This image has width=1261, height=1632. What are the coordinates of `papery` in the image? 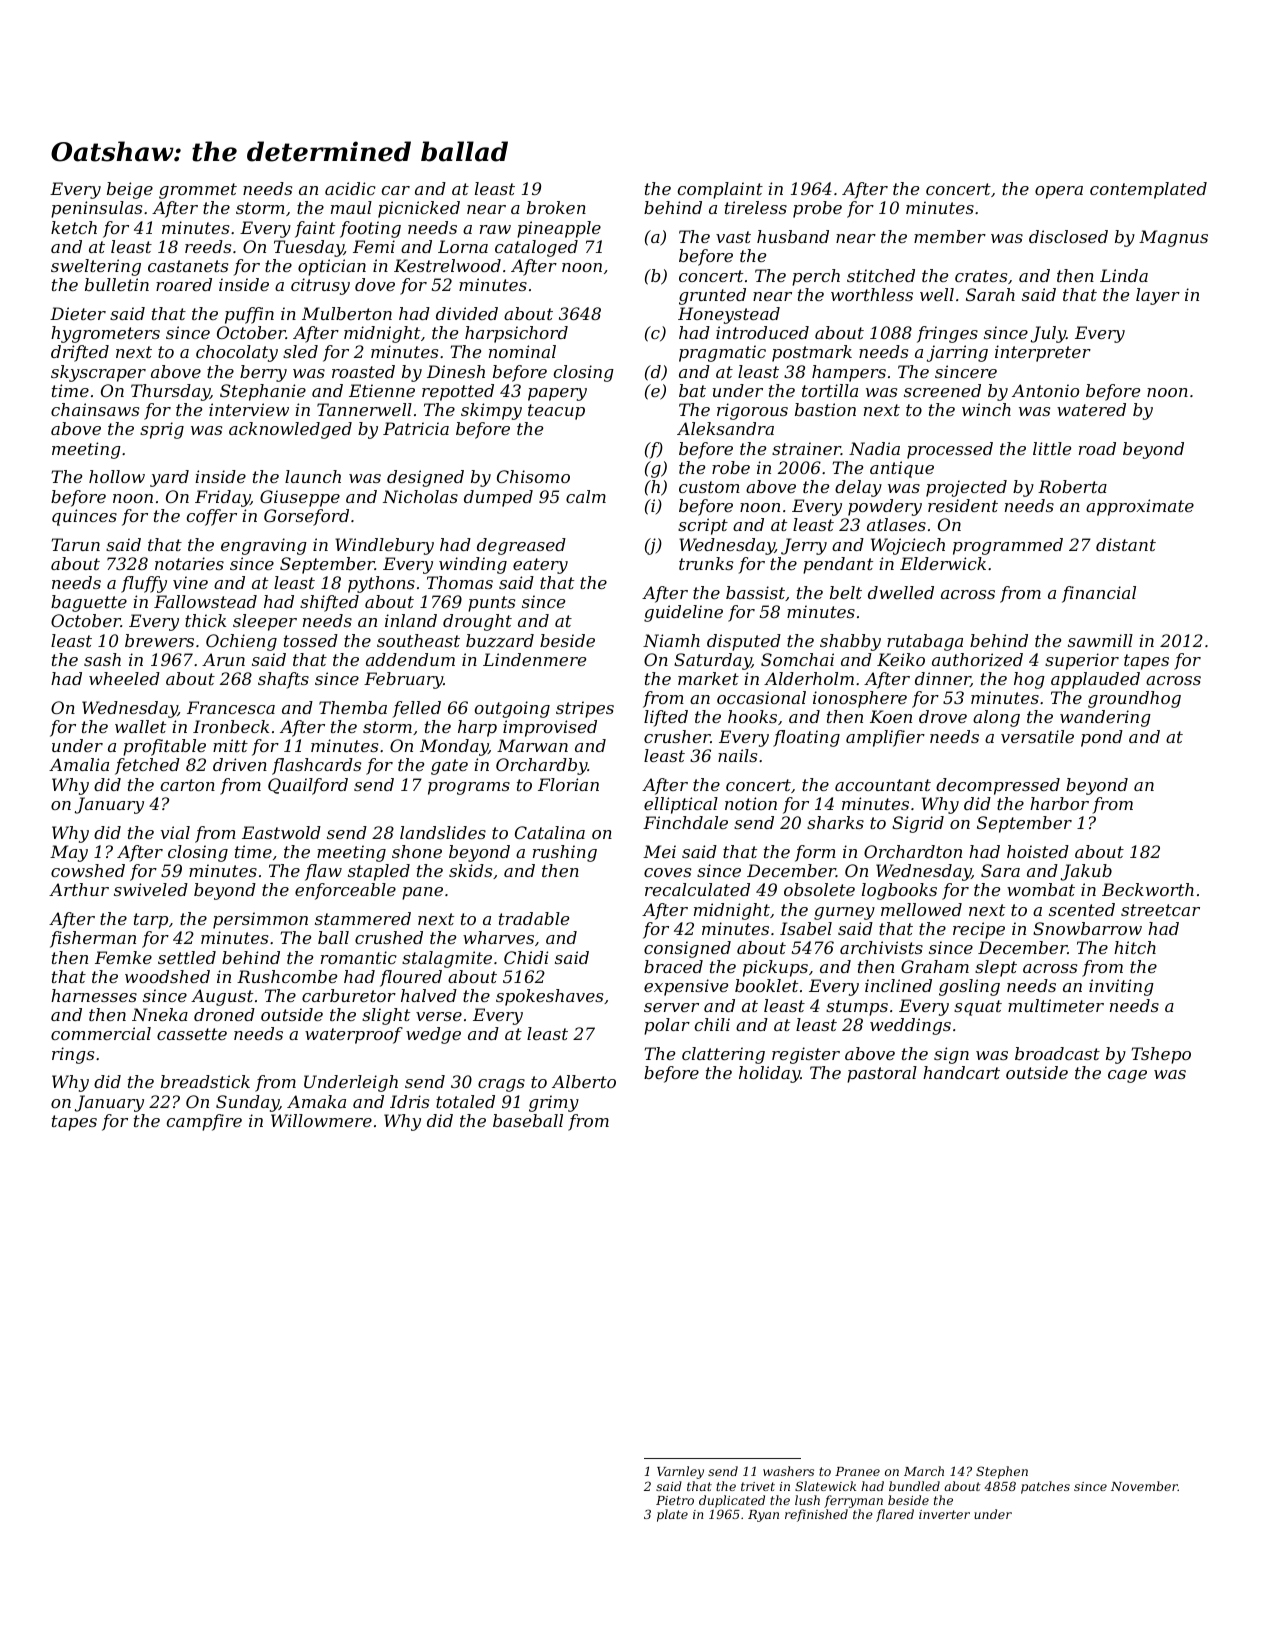 It's located at (557, 394).
